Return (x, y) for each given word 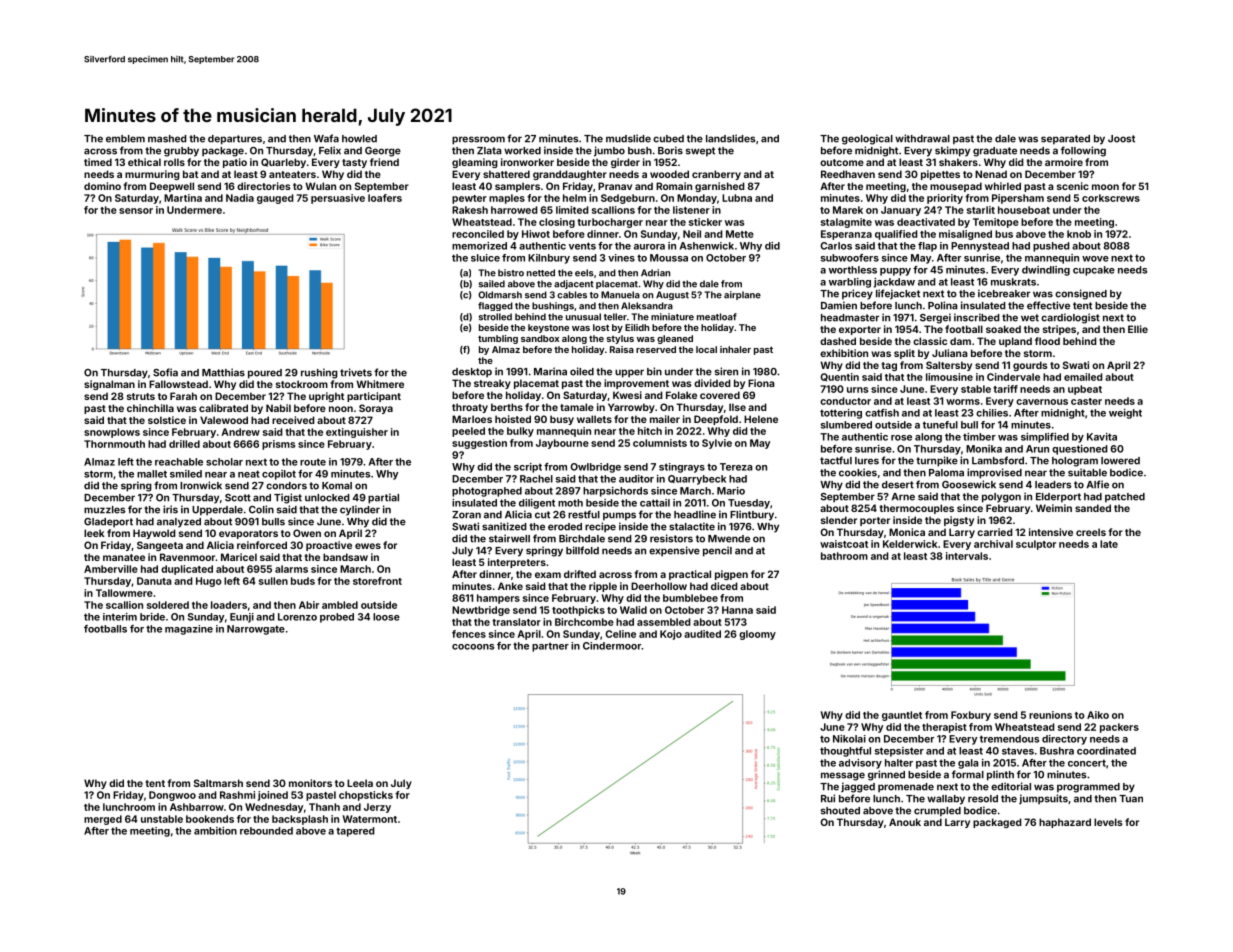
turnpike (937, 461)
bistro (511, 273)
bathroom (844, 556)
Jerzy (377, 808)
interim (120, 617)
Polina (943, 305)
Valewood (224, 420)
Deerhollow (659, 586)
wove (1095, 259)
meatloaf (717, 317)
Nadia (240, 198)
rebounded (266, 831)
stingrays (682, 468)
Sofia (165, 372)
